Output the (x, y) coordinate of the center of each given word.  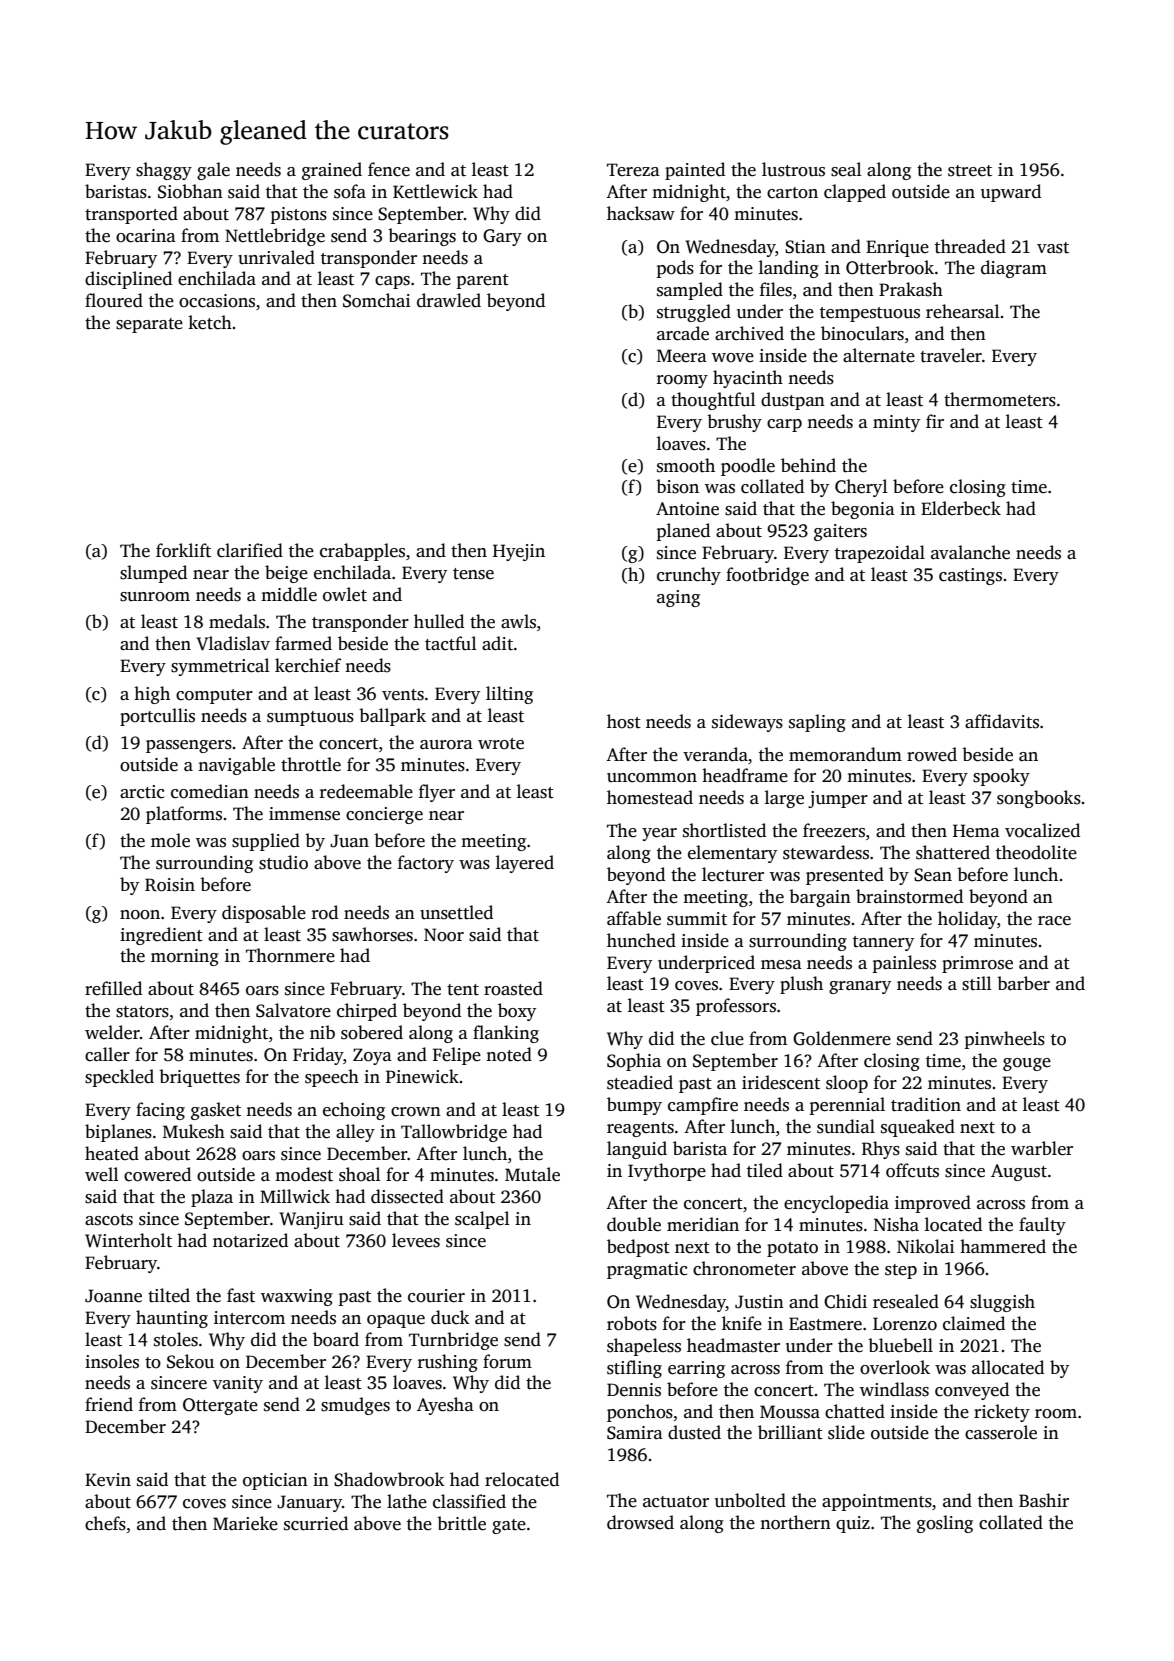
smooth (686, 465)
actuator (676, 1502)
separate (149, 325)
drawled (449, 300)
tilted (169, 1295)
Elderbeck (961, 508)
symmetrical (220, 667)
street (970, 171)
